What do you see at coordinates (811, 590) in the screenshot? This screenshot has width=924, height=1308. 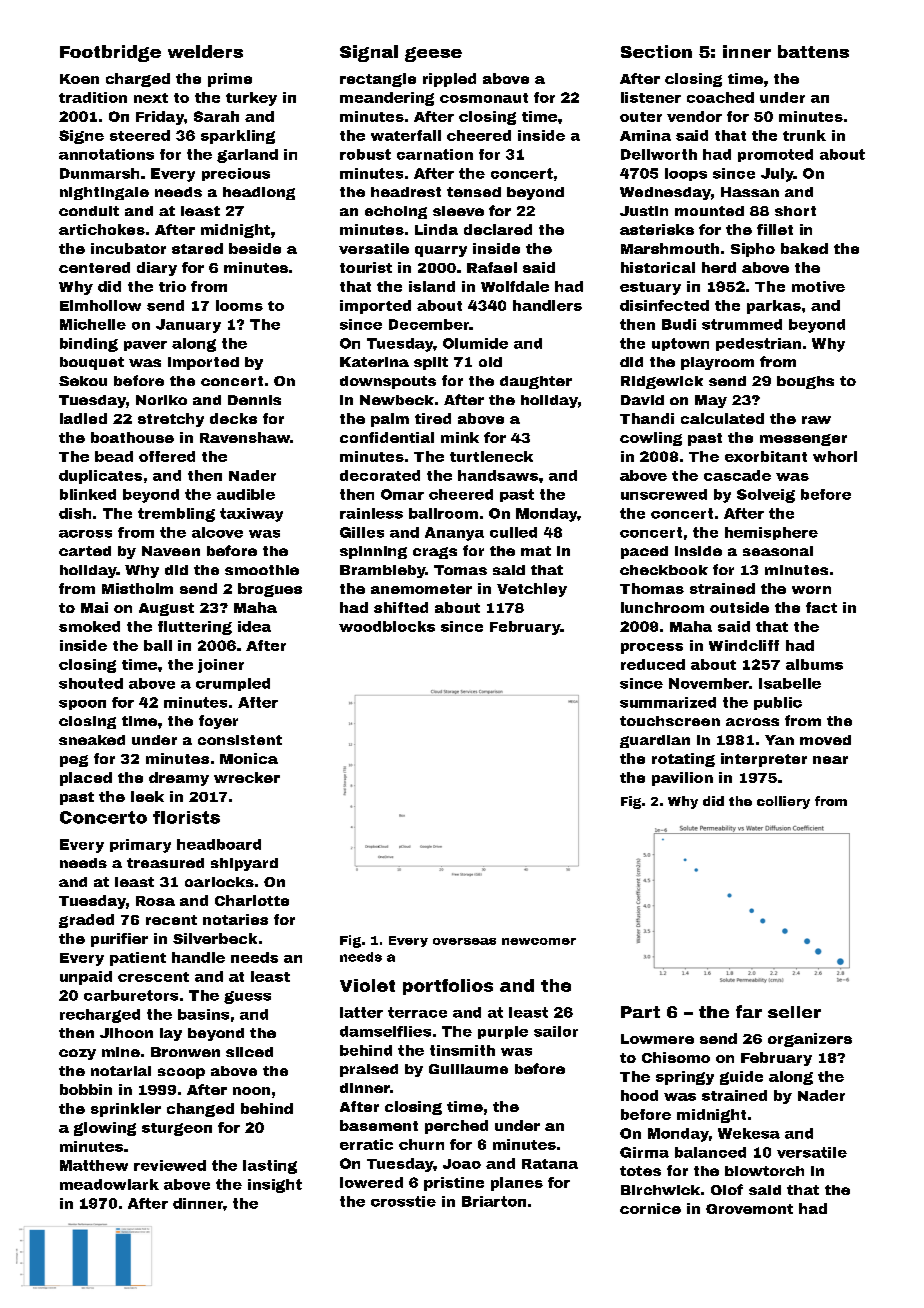 I see `worn` at bounding box center [811, 590].
